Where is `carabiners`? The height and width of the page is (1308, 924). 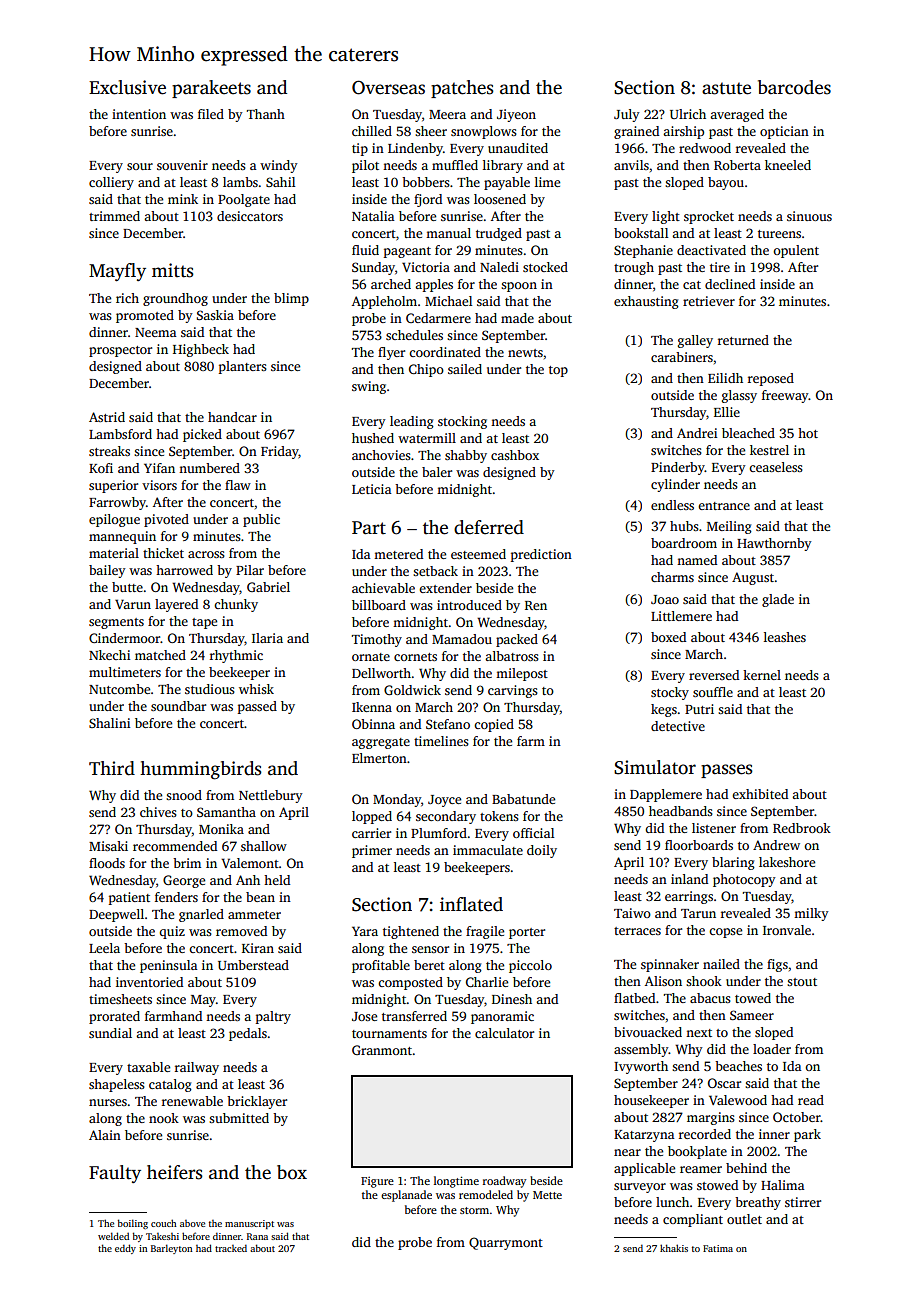
carabiners is located at coordinates (682, 357).
